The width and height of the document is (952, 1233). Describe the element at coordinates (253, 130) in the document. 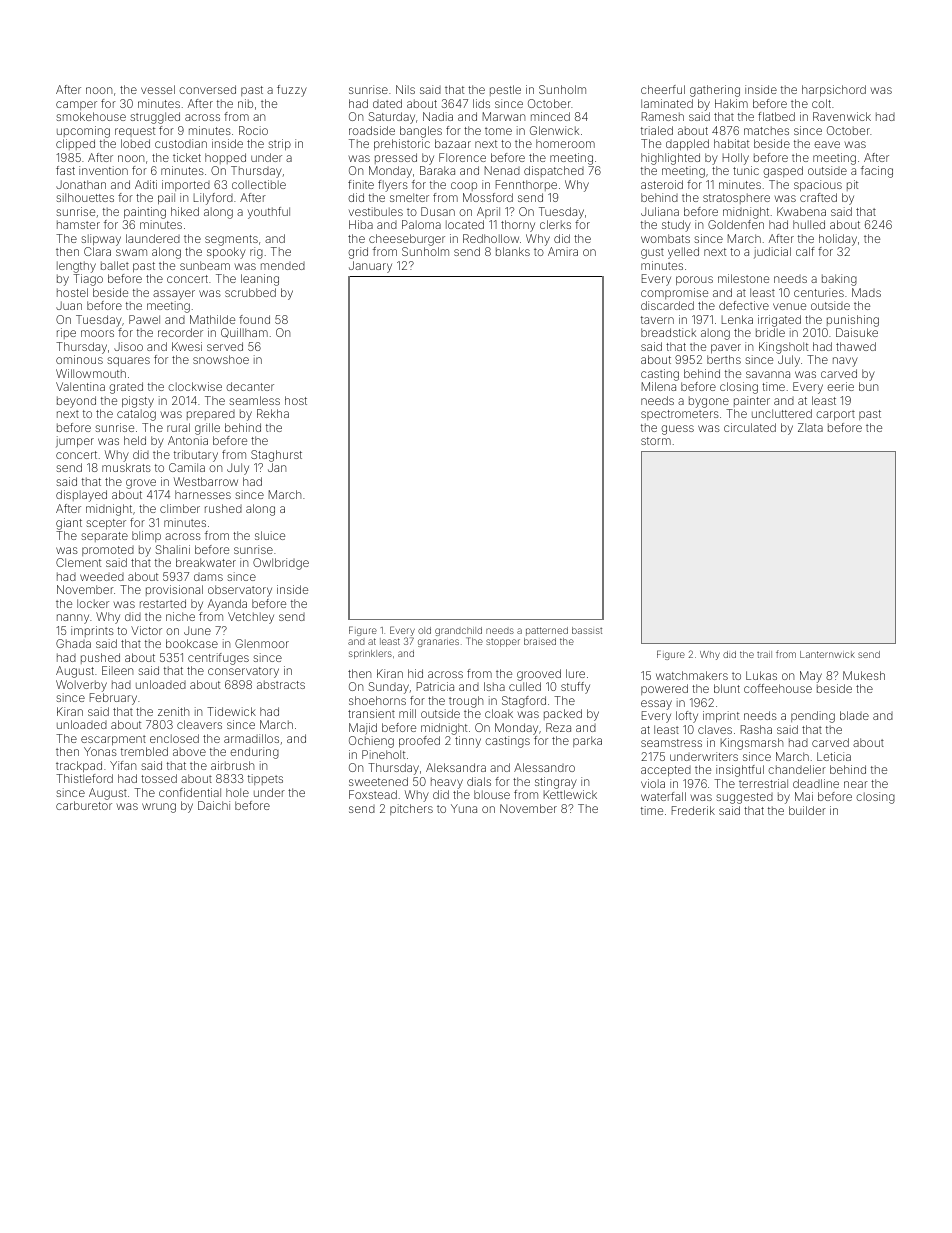

I see `Rocio` at that location.
